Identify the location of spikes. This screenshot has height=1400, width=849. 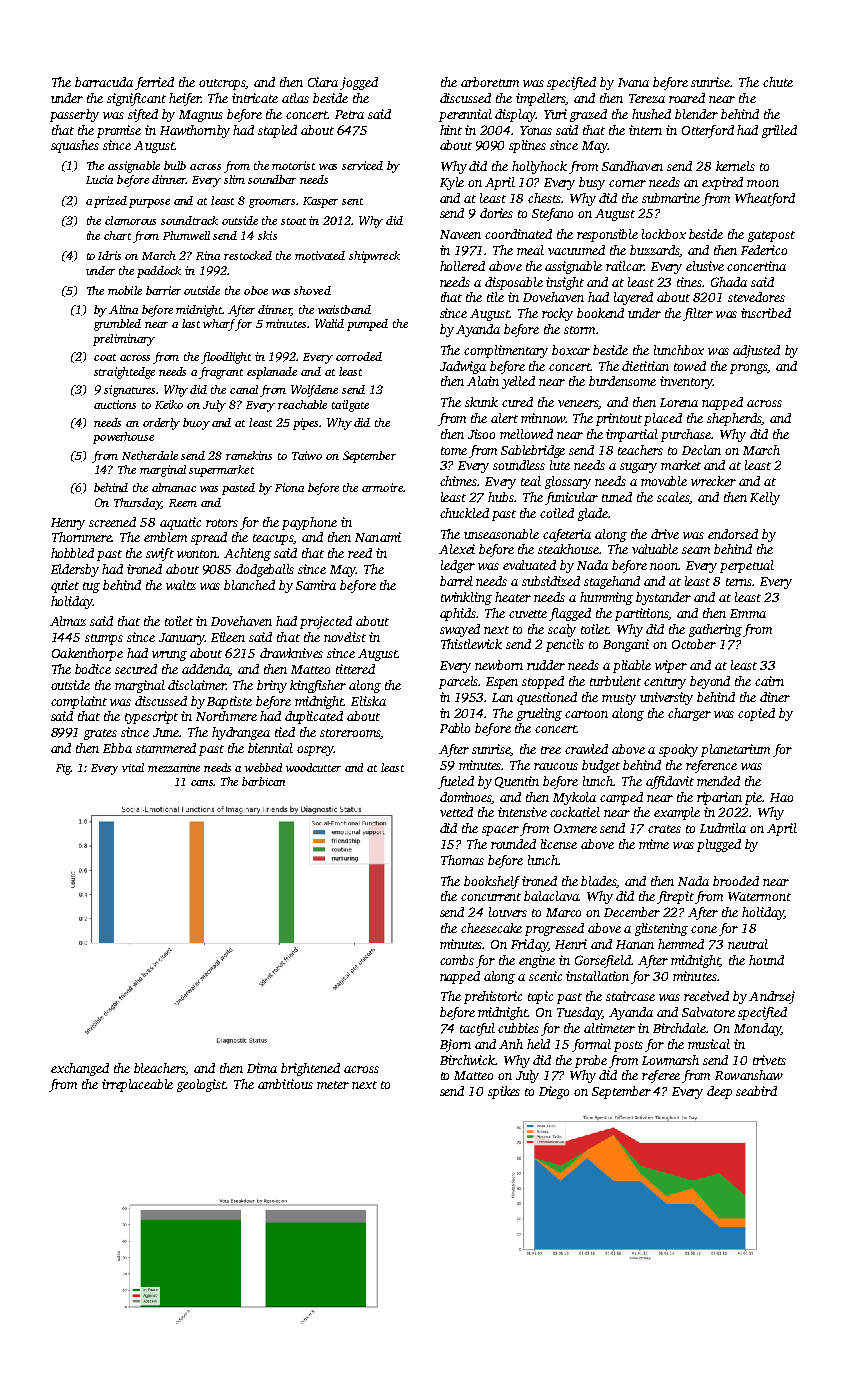
(504, 1092).
